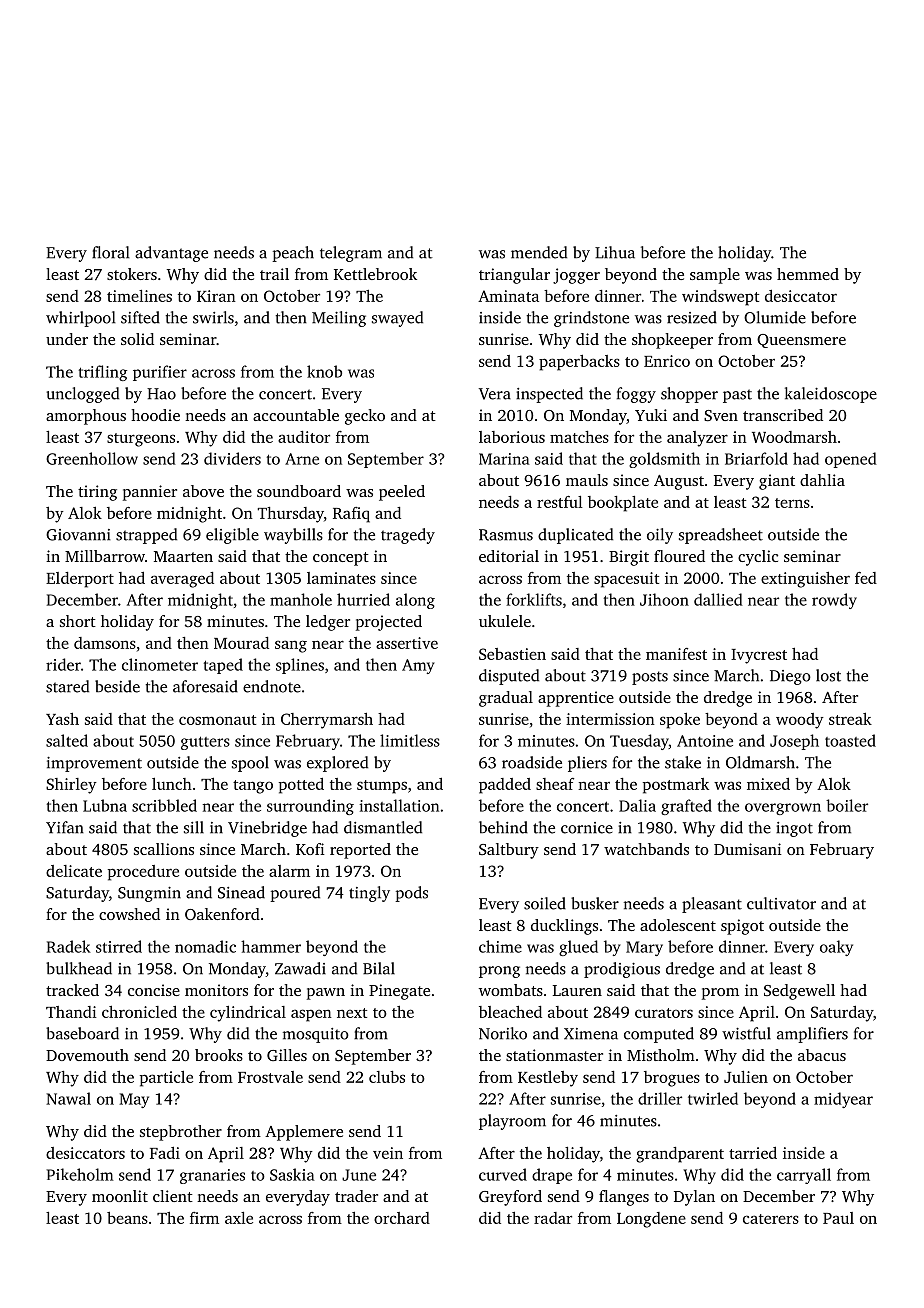 This screenshot has width=924, height=1308. I want to click on radar, so click(553, 1218).
